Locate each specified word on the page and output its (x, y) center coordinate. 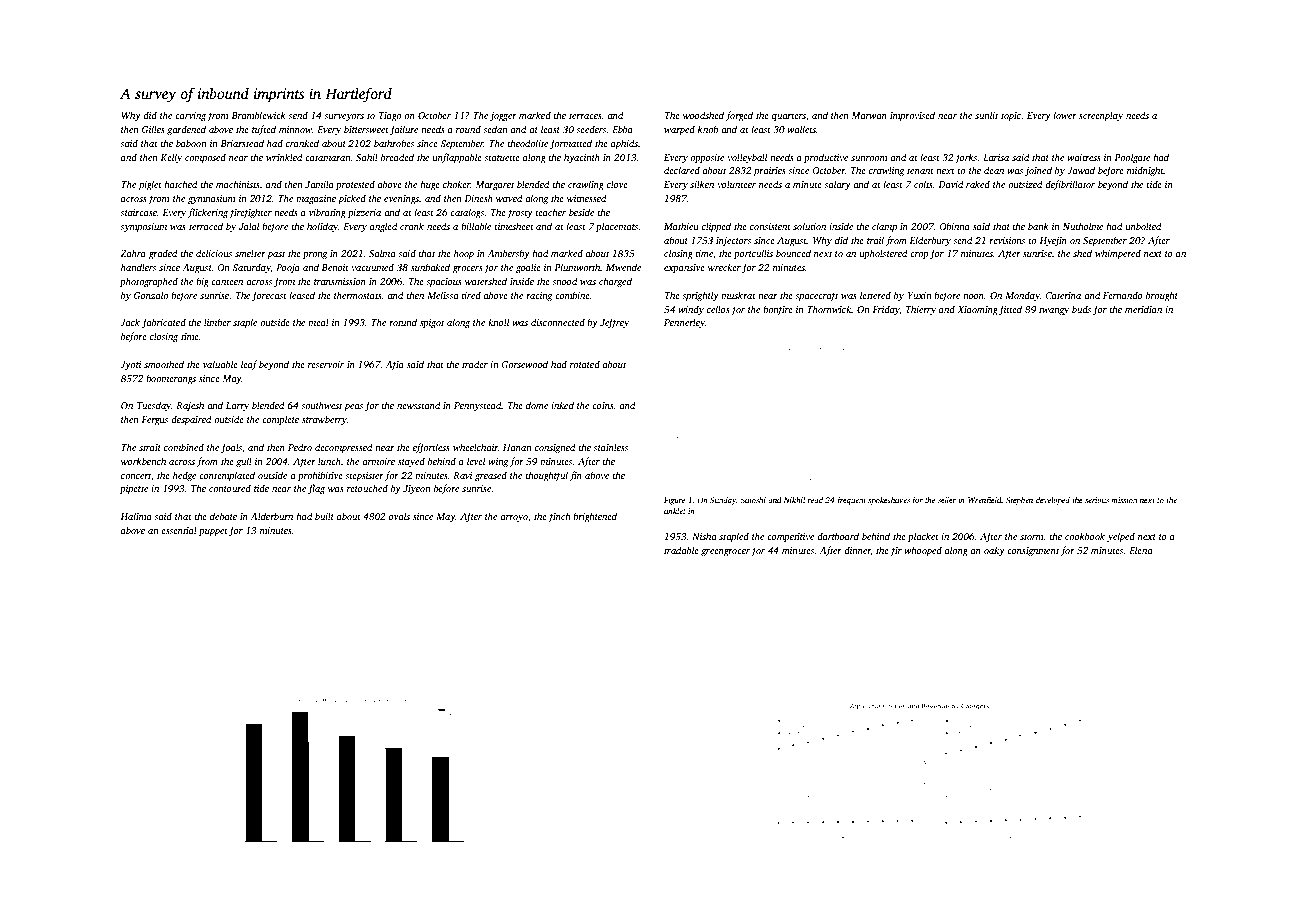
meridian (1143, 309)
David (951, 184)
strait (150, 447)
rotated (585, 364)
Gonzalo (151, 295)
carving (190, 116)
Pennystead (478, 406)
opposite (707, 158)
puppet (213, 532)
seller (947, 500)
